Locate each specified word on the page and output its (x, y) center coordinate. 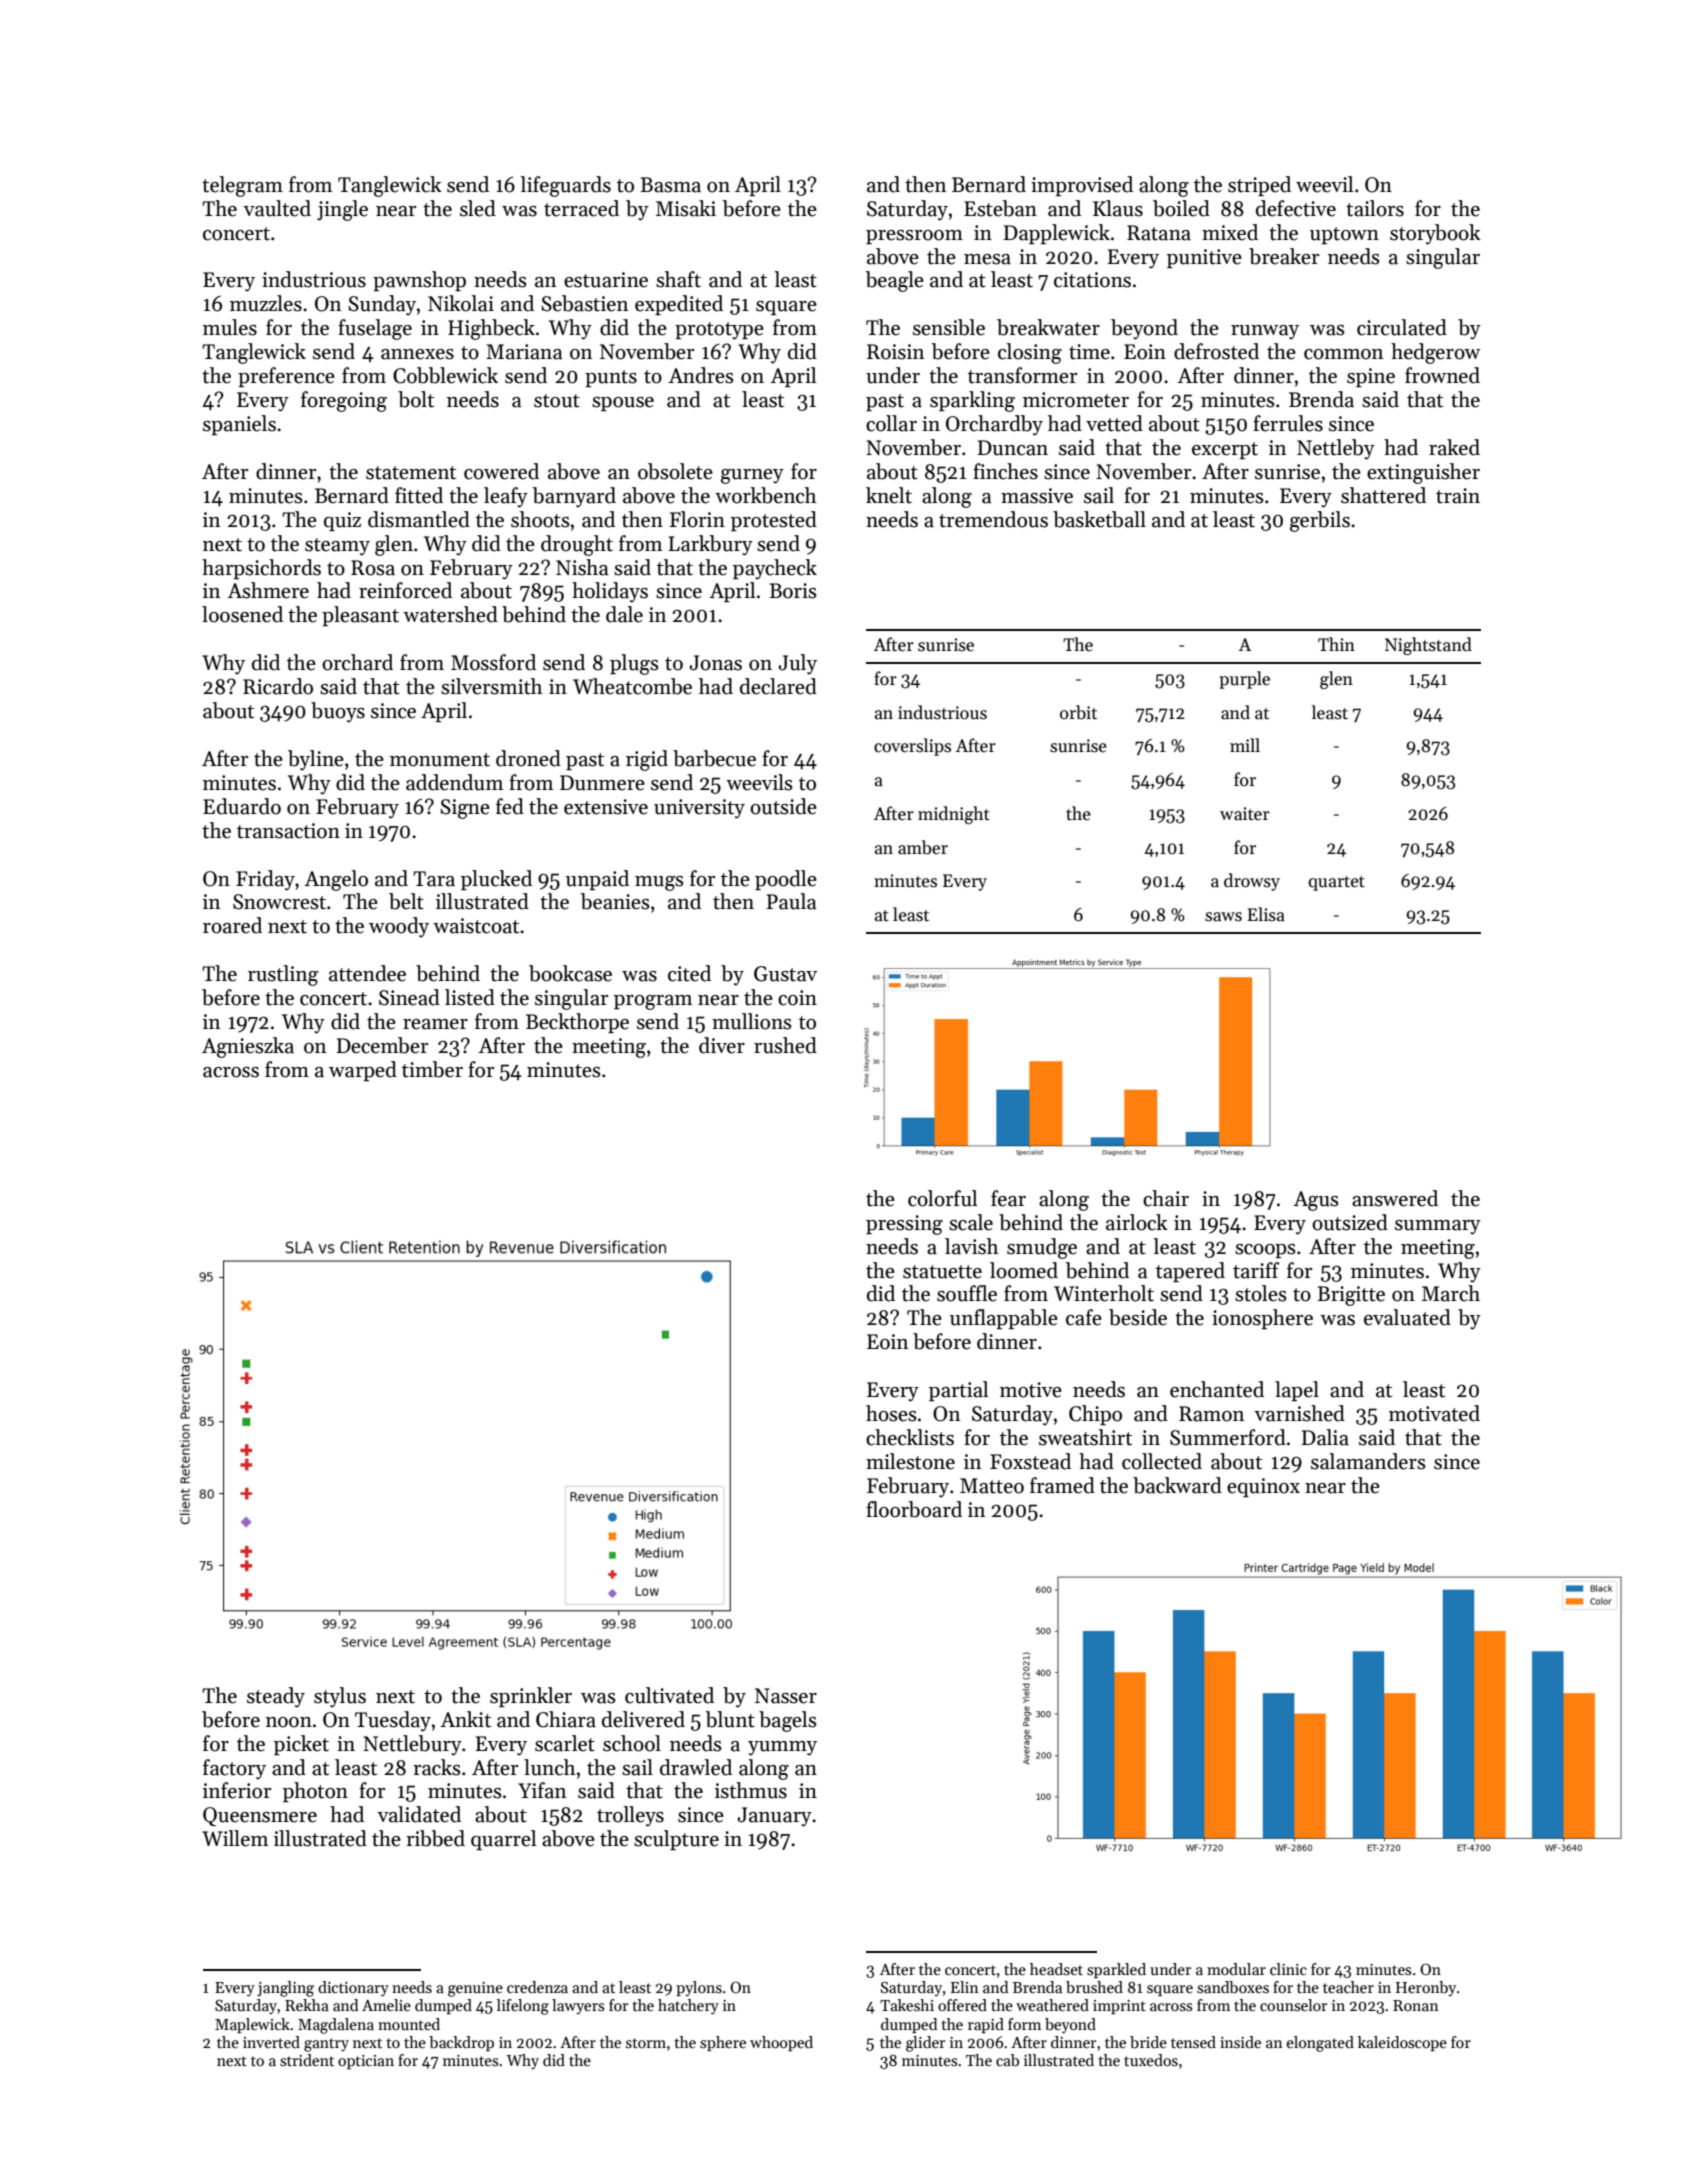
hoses (891, 1413)
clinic (1288, 1969)
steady (276, 1697)
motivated (1434, 1413)
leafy (506, 497)
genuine (475, 1989)
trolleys (630, 1816)
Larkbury (711, 545)
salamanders (1368, 1461)
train (1458, 496)
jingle (342, 210)
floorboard (914, 1509)
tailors (1375, 208)
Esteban (1000, 208)
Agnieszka (248, 1047)
